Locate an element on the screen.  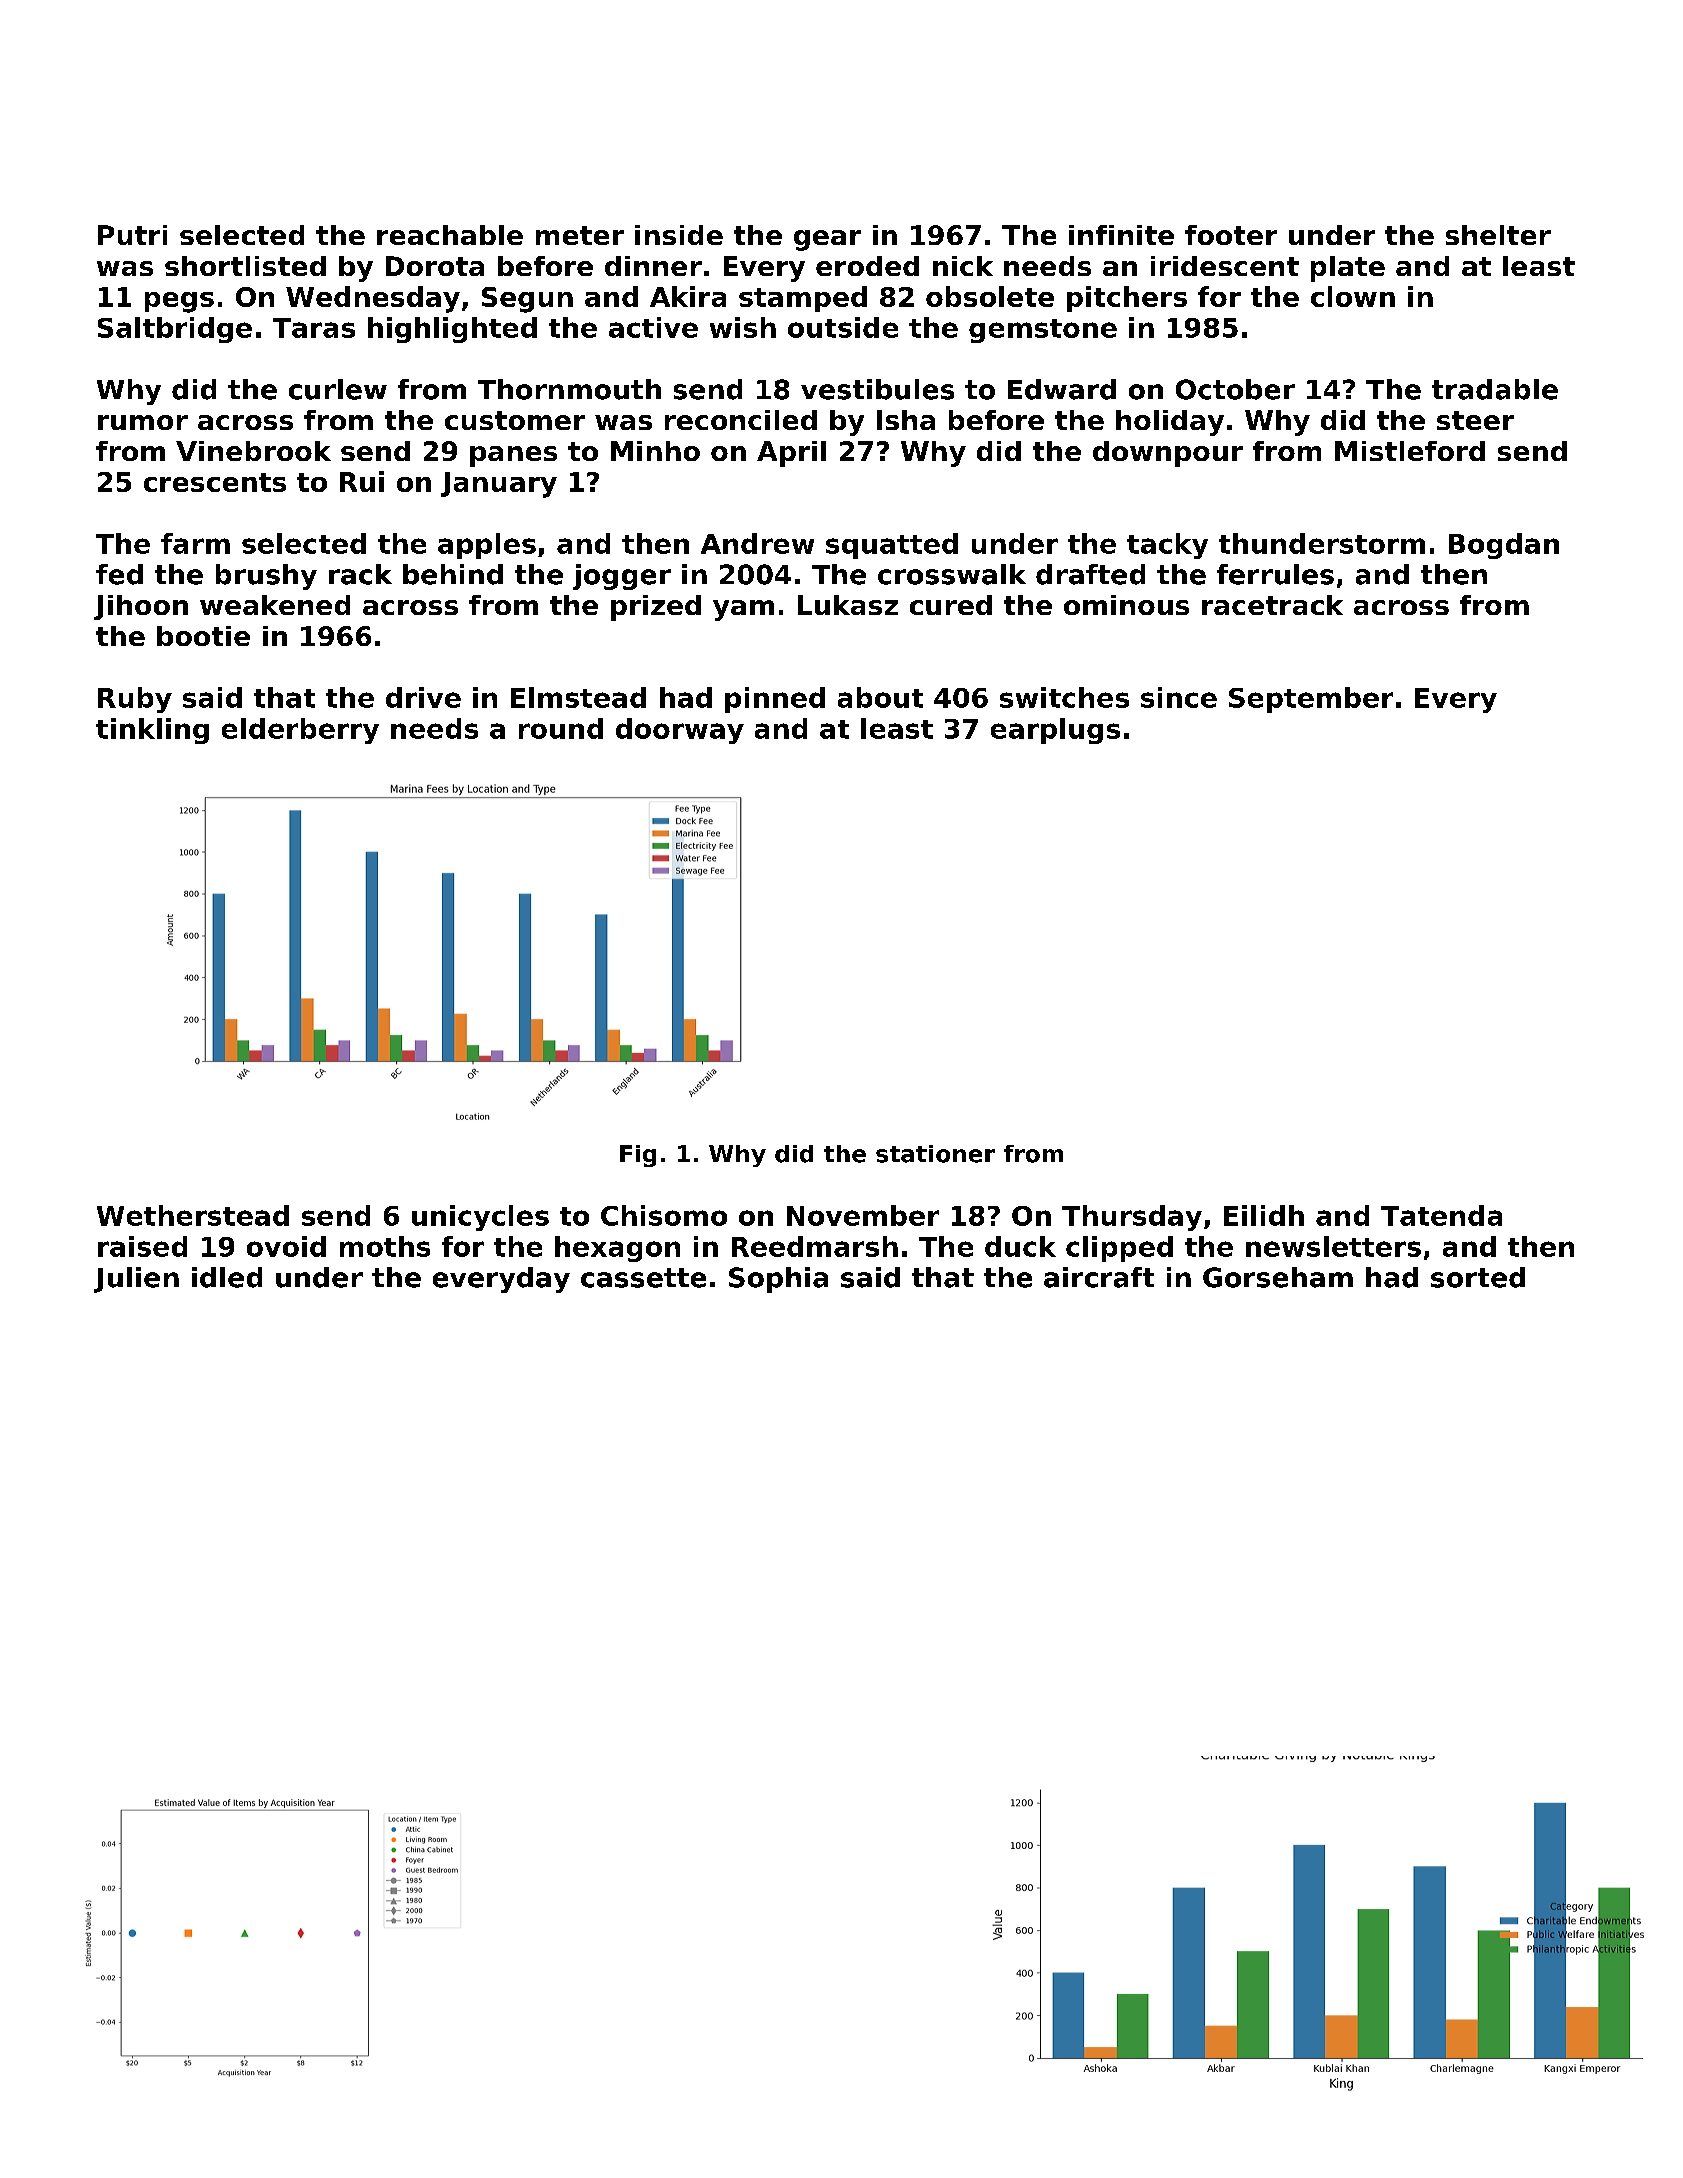
Wetherstead is located at coordinates (193, 1215).
